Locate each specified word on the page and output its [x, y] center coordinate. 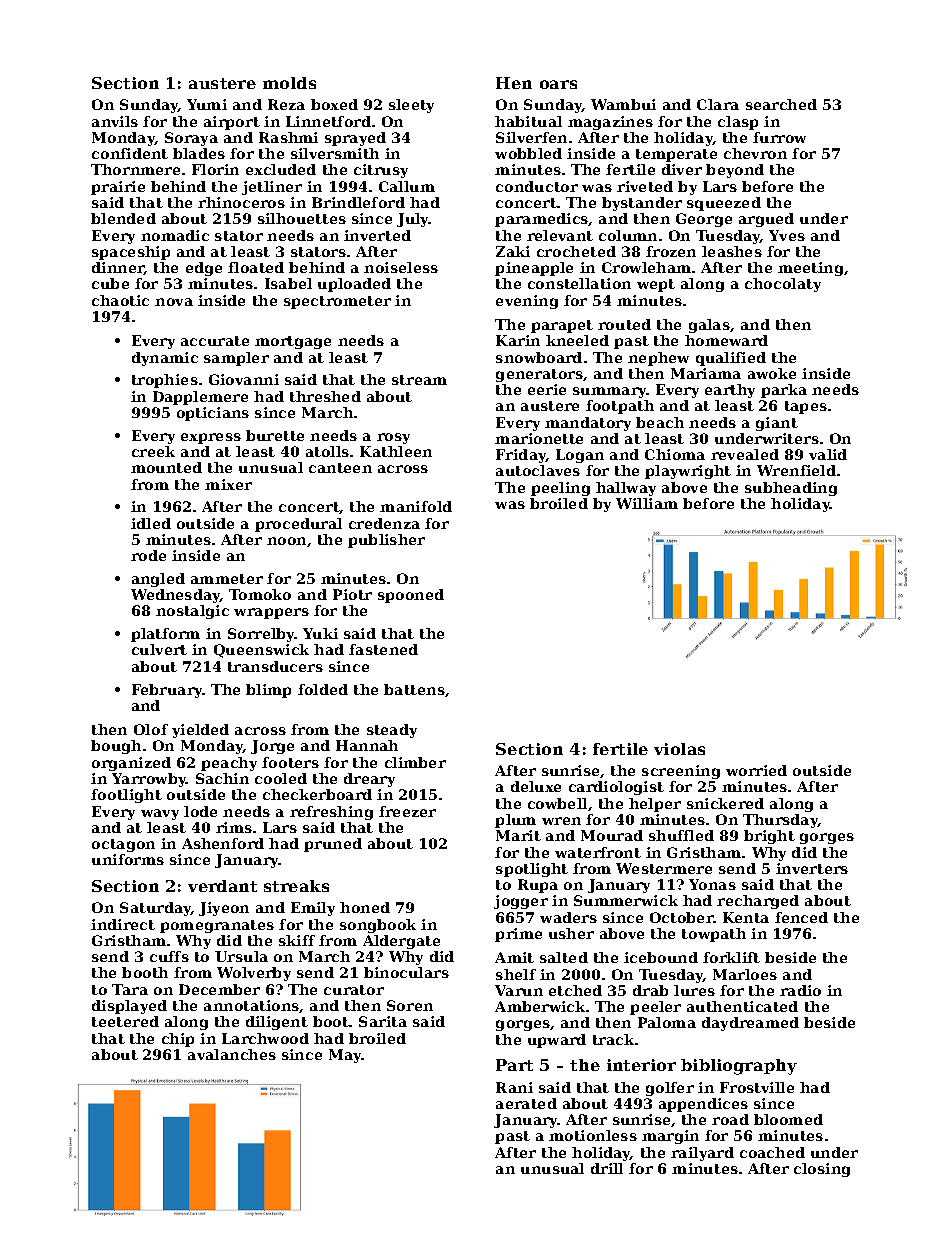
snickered [725, 803]
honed [365, 907]
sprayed [355, 139]
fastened [383, 649]
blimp [268, 691]
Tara [130, 989]
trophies [165, 381]
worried [756, 770]
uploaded [354, 285]
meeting [810, 269]
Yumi [207, 104]
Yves [787, 235]
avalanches [232, 1054]
